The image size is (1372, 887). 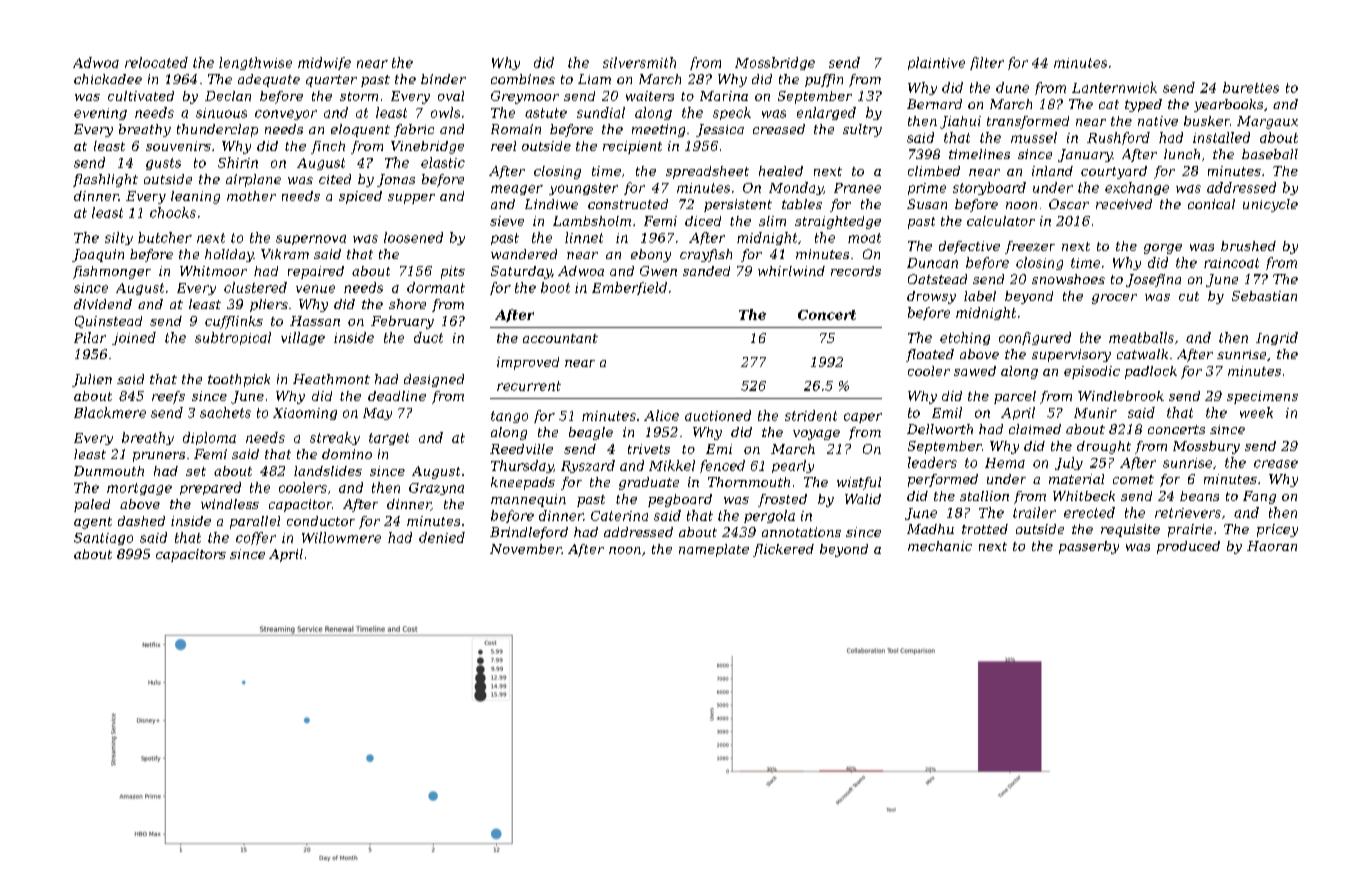 I want to click on constructed, so click(x=628, y=204).
